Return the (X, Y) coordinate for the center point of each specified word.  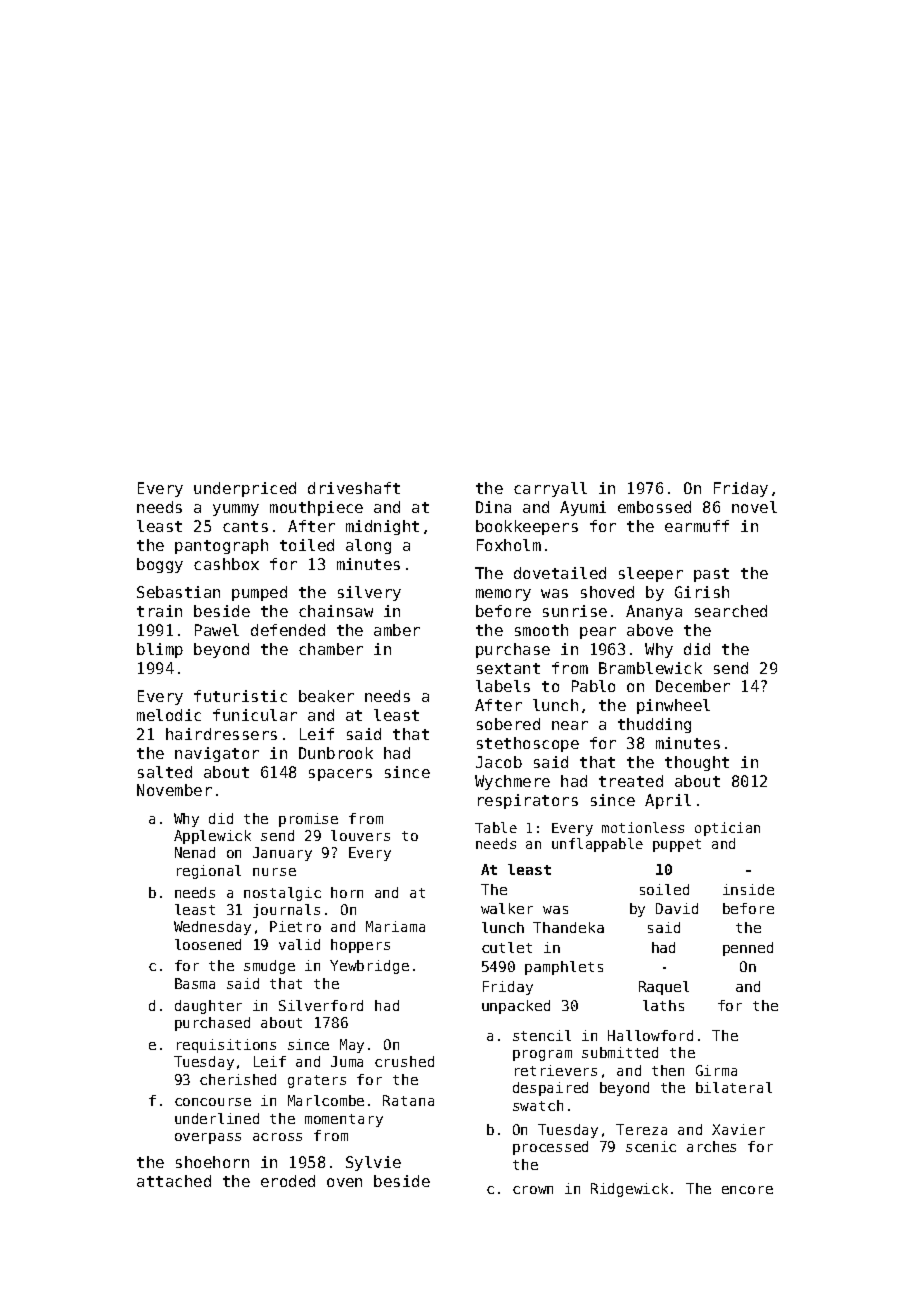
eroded (288, 1181)
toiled (307, 545)
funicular (255, 715)
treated (631, 781)
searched (731, 611)
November (174, 790)
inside (748, 889)
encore (747, 1190)
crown (533, 1190)
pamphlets (564, 968)
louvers (360, 835)
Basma (195, 983)
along (368, 546)
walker (507, 908)
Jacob (499, 762)
